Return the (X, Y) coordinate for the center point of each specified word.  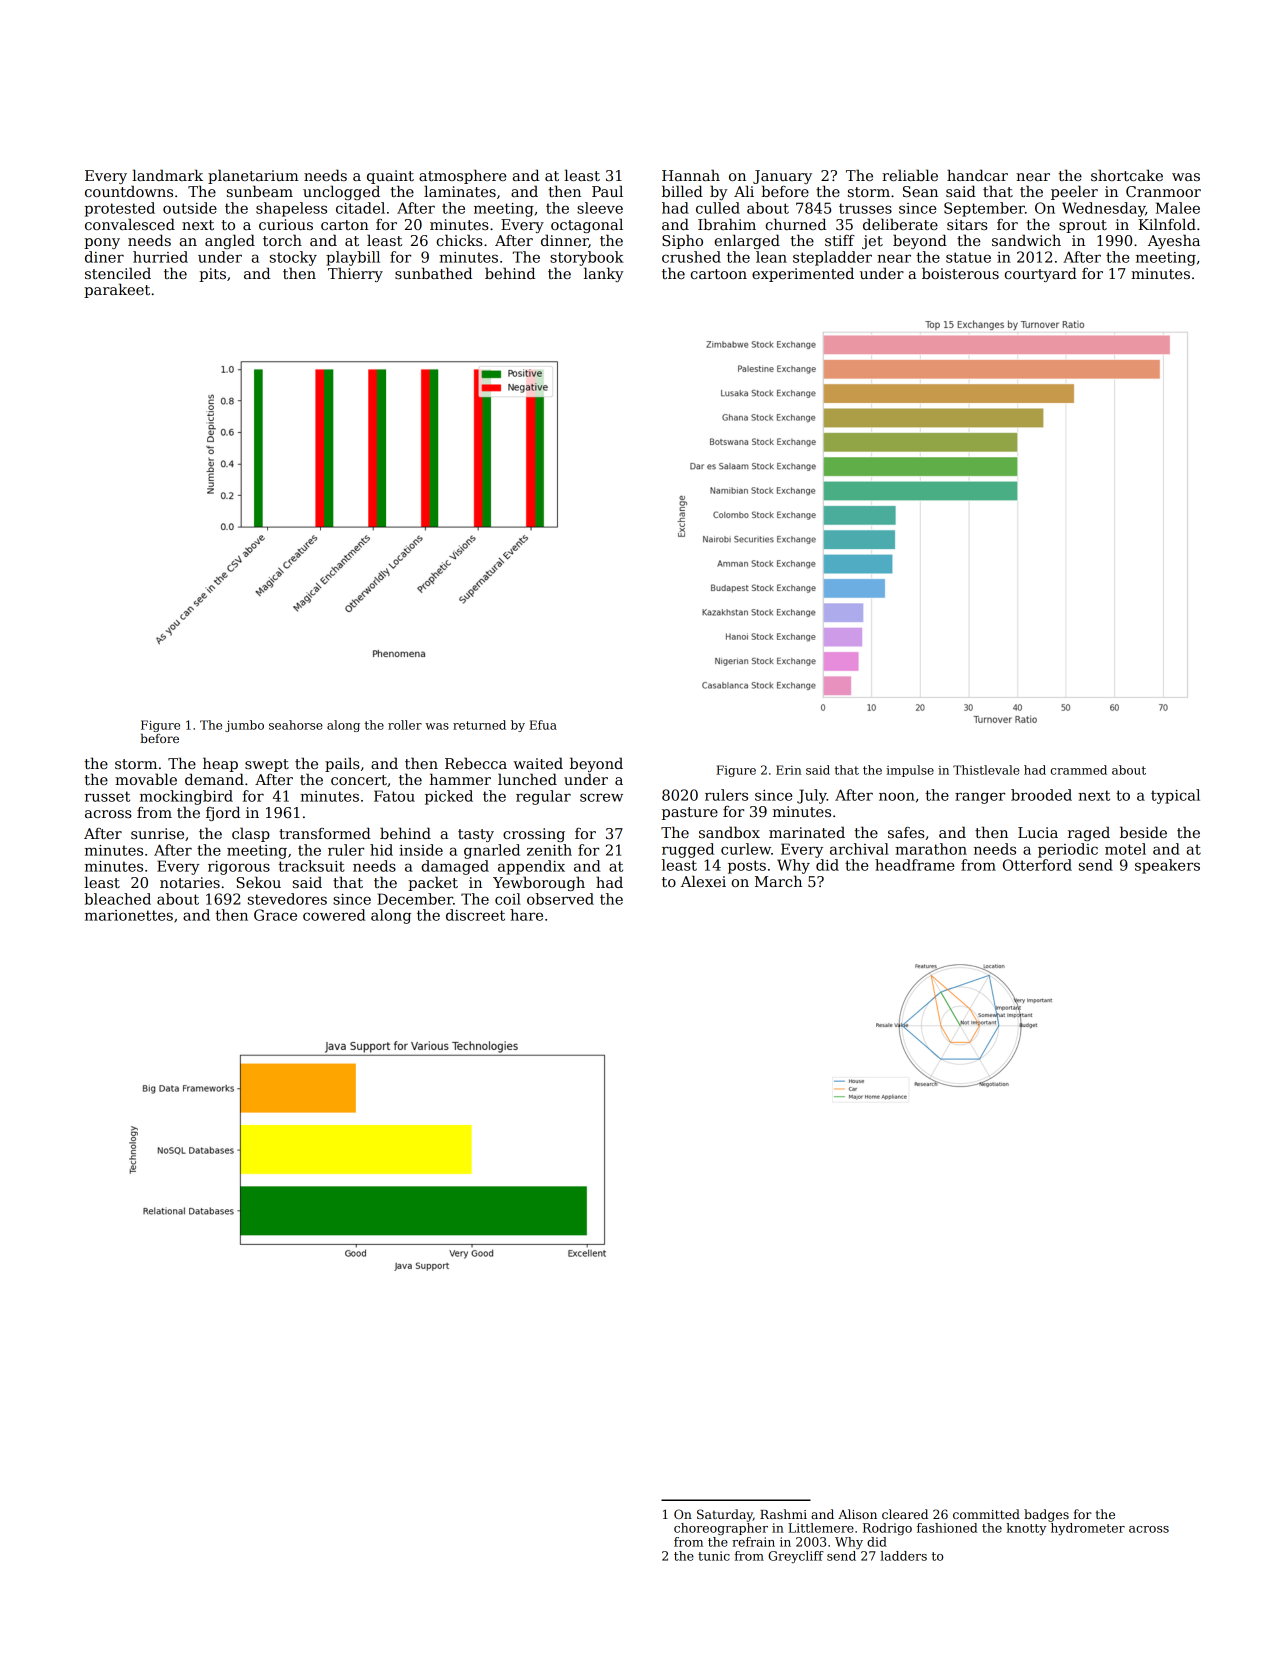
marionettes (129, 915)
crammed (1079, 770)
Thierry (355, 274)
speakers (1167, 866)
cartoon (718, 274)
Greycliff (796, 1557)
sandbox (729, 832)
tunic (714, 1556)
